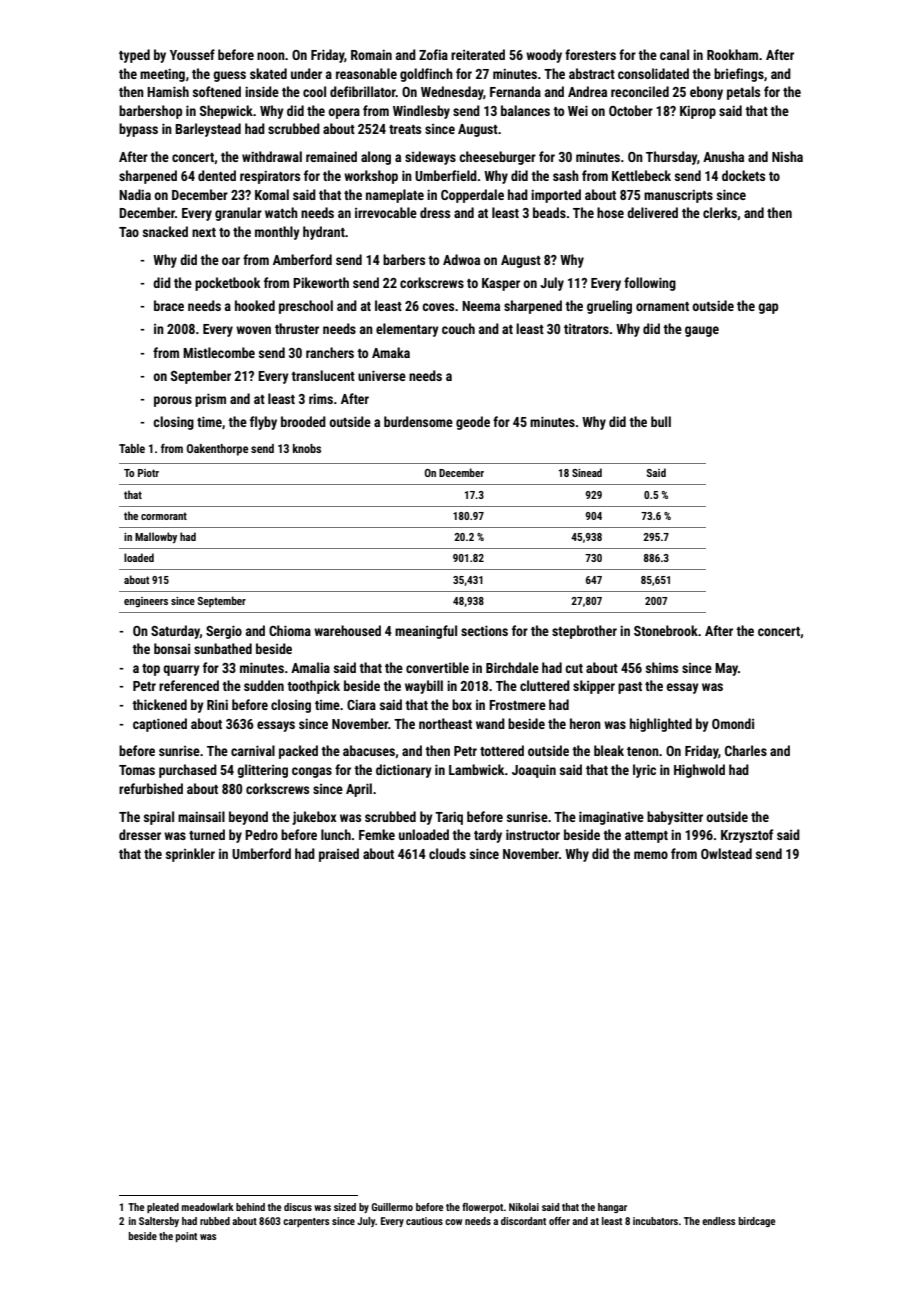 The image size is (924, 1308). What do you see at coordinates (339, 855) in the document?
I see `praised` at bounding box center [339, 855].
